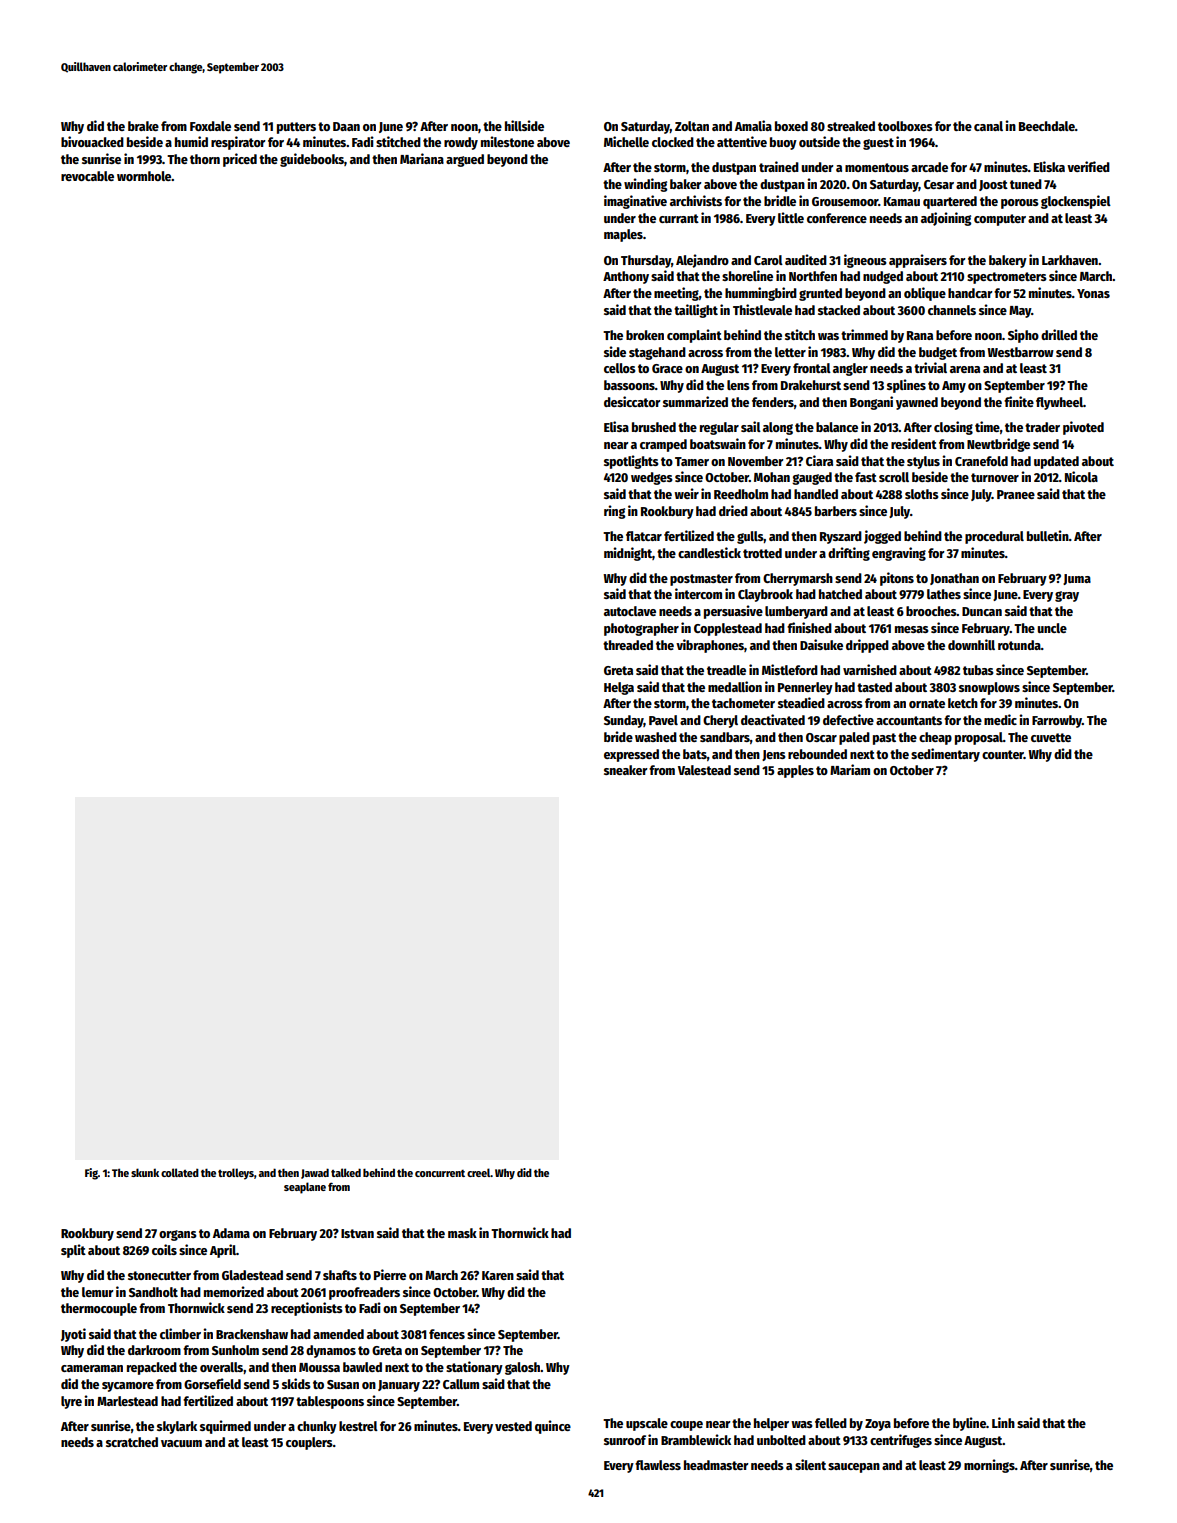 The height and width of the screenshot is (1523, 1177). I want to click on sedimentary, so click(945, 755).
